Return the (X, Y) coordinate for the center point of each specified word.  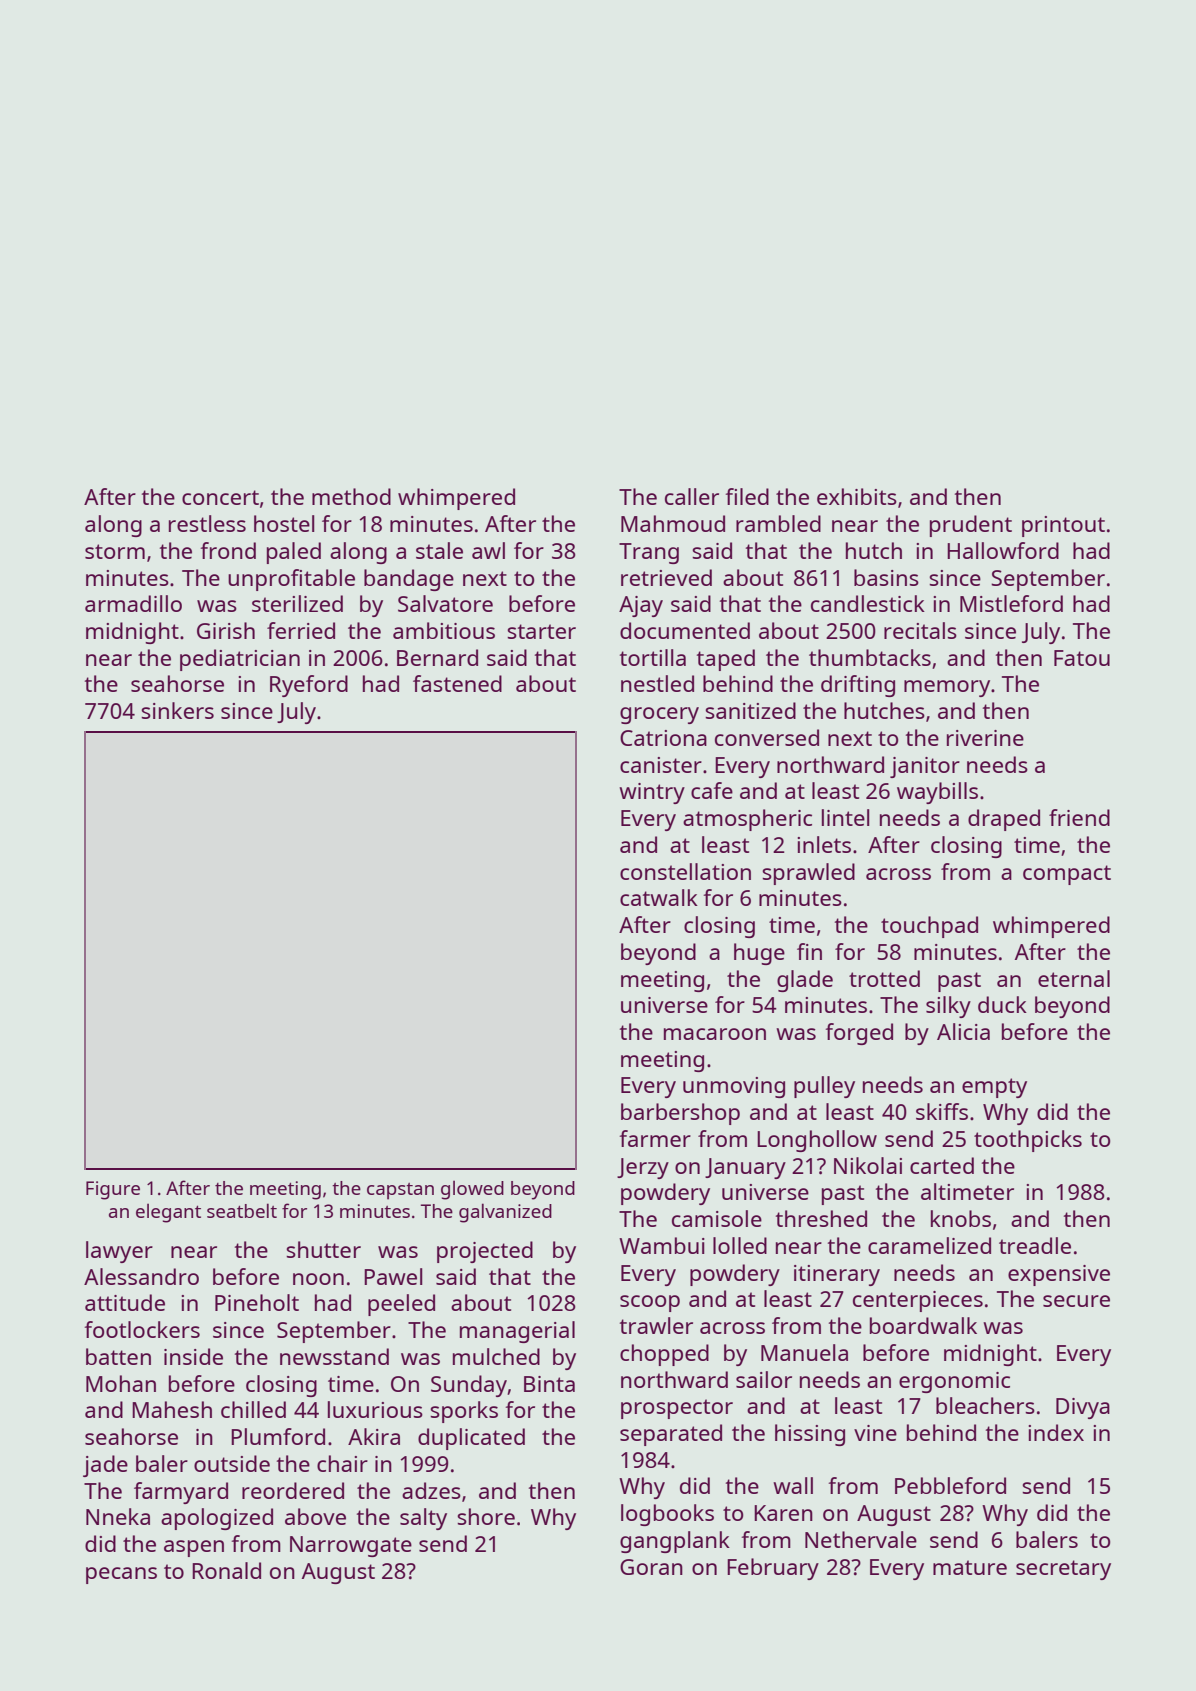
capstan (400, 1191)
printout (1063, 526)
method (351, 496)
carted (942, 1165)
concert (220, 497)
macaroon (715, 1034)
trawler (656, 1325)
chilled (253, 1409)
